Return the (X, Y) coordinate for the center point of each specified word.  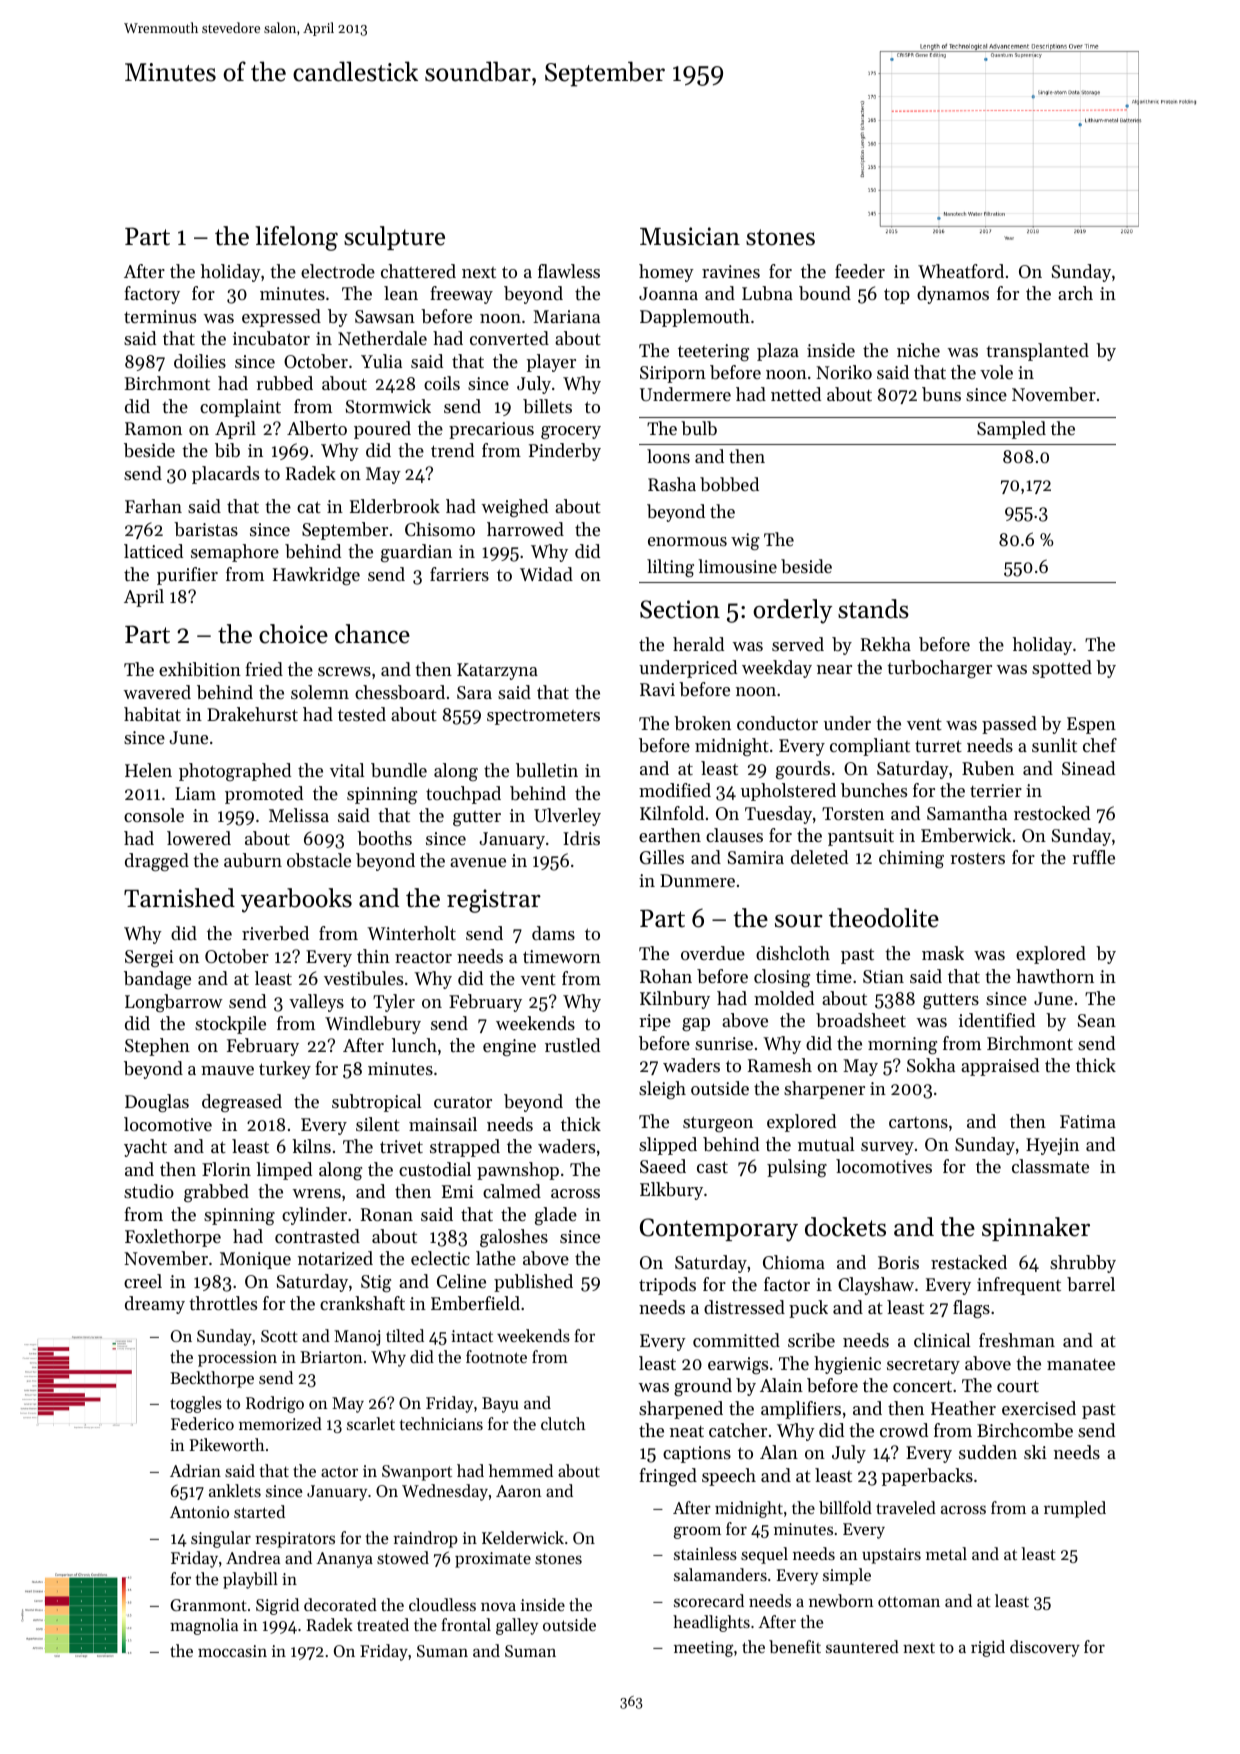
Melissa (299, 815)
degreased (242, 1103)
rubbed (284, 383)
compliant (870, 747)
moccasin (232, 1651)
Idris (581, 838)
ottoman (909, 1601)
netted (796, 394)
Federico (202, 1423)
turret (938, 746)
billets (547, 406)
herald (698, 644)
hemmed (521, 1470)
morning (902, 1045)
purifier (187, 576)
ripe (655, 1022)
